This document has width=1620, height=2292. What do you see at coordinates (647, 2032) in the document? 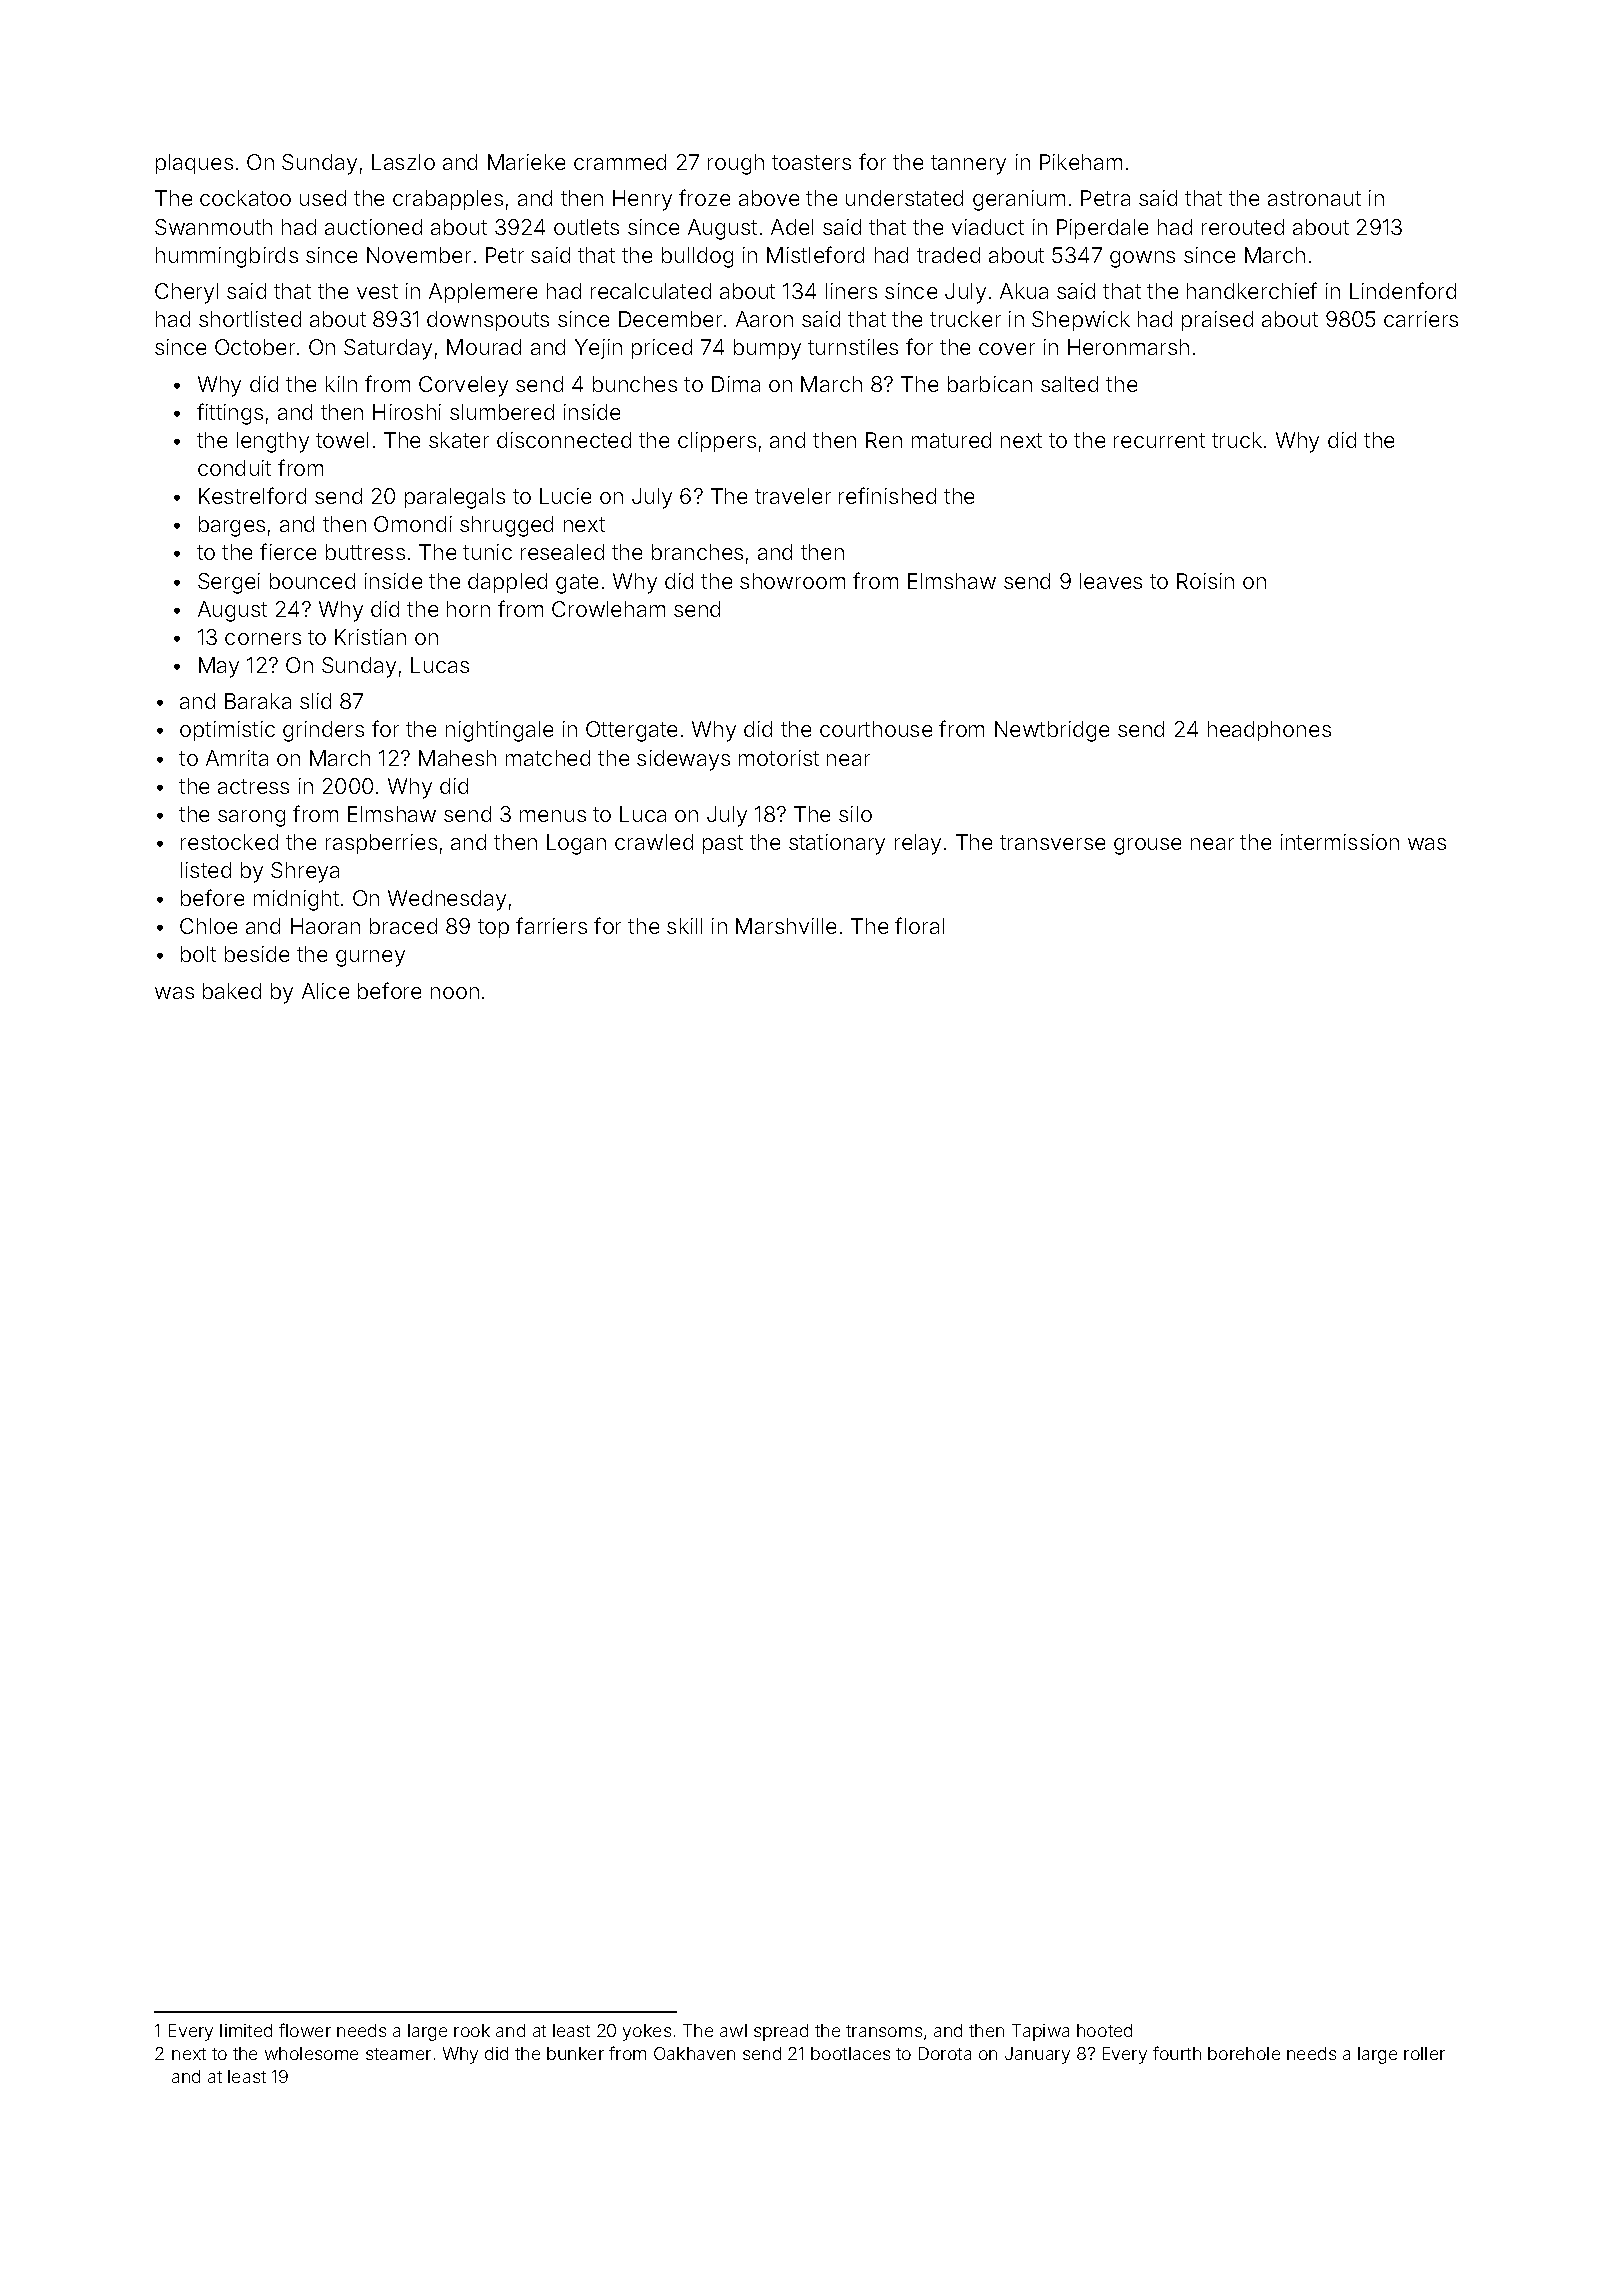
I see `yokes` at bounding box center [647, 2032].
